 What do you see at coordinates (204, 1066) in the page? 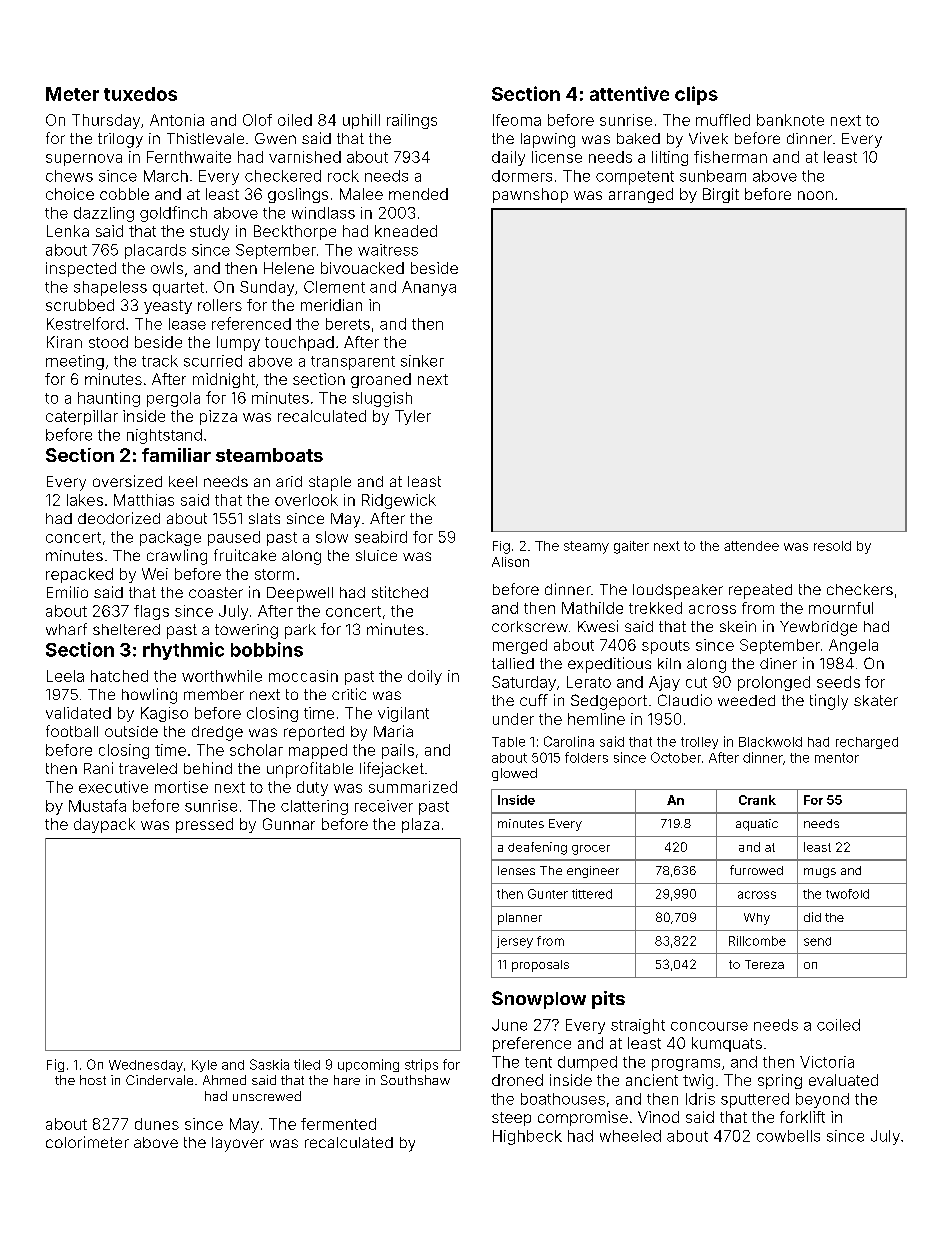
I see `Kyle` at bounding box center [204, 1066].
